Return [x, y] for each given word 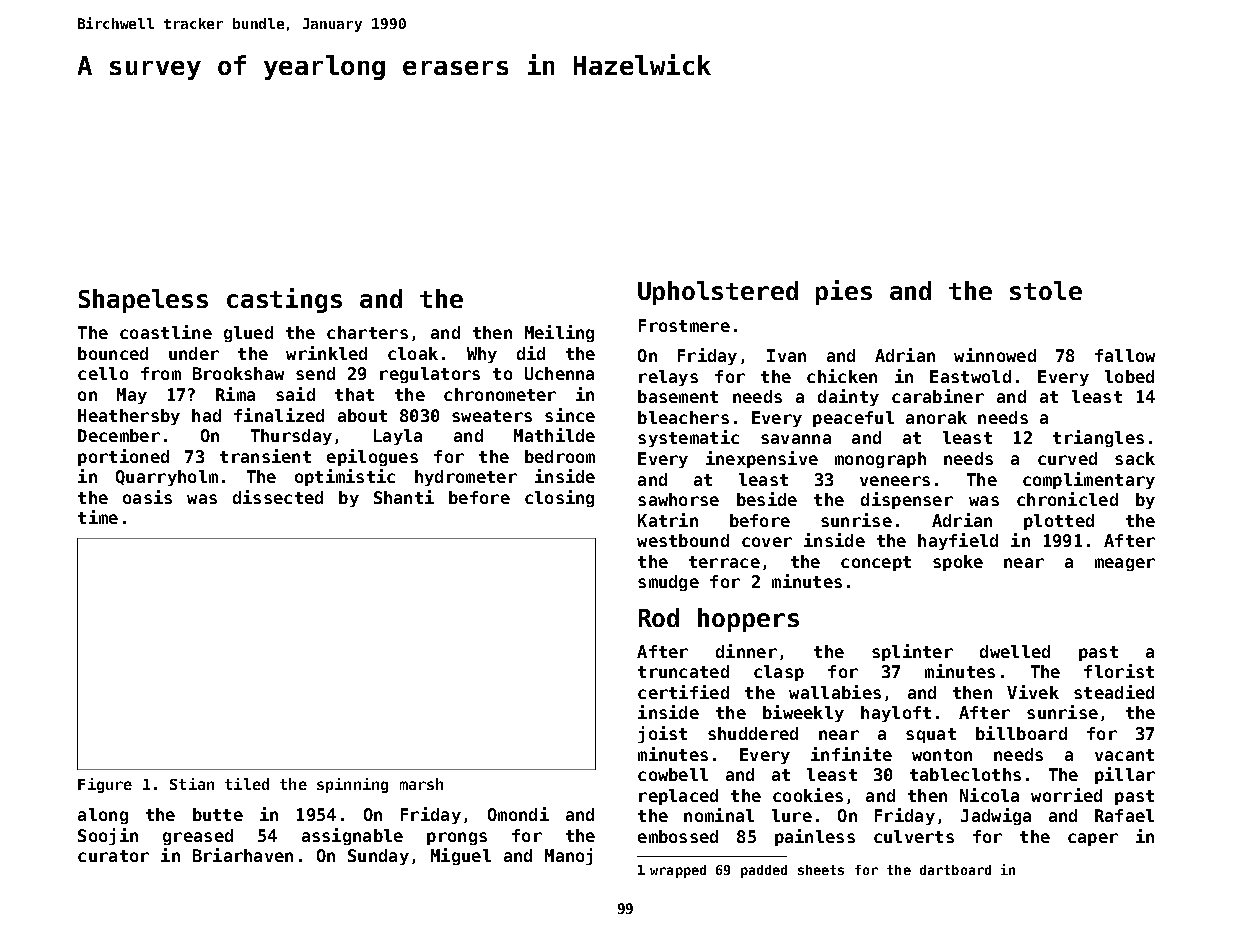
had [206, 415]
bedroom [560, 456]
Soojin [108, 836]
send [315, 373]
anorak [936, 417]
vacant [1124, 755]
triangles [1098, 438]
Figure [105, 785]
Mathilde [554, 435]
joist [662, 734]
